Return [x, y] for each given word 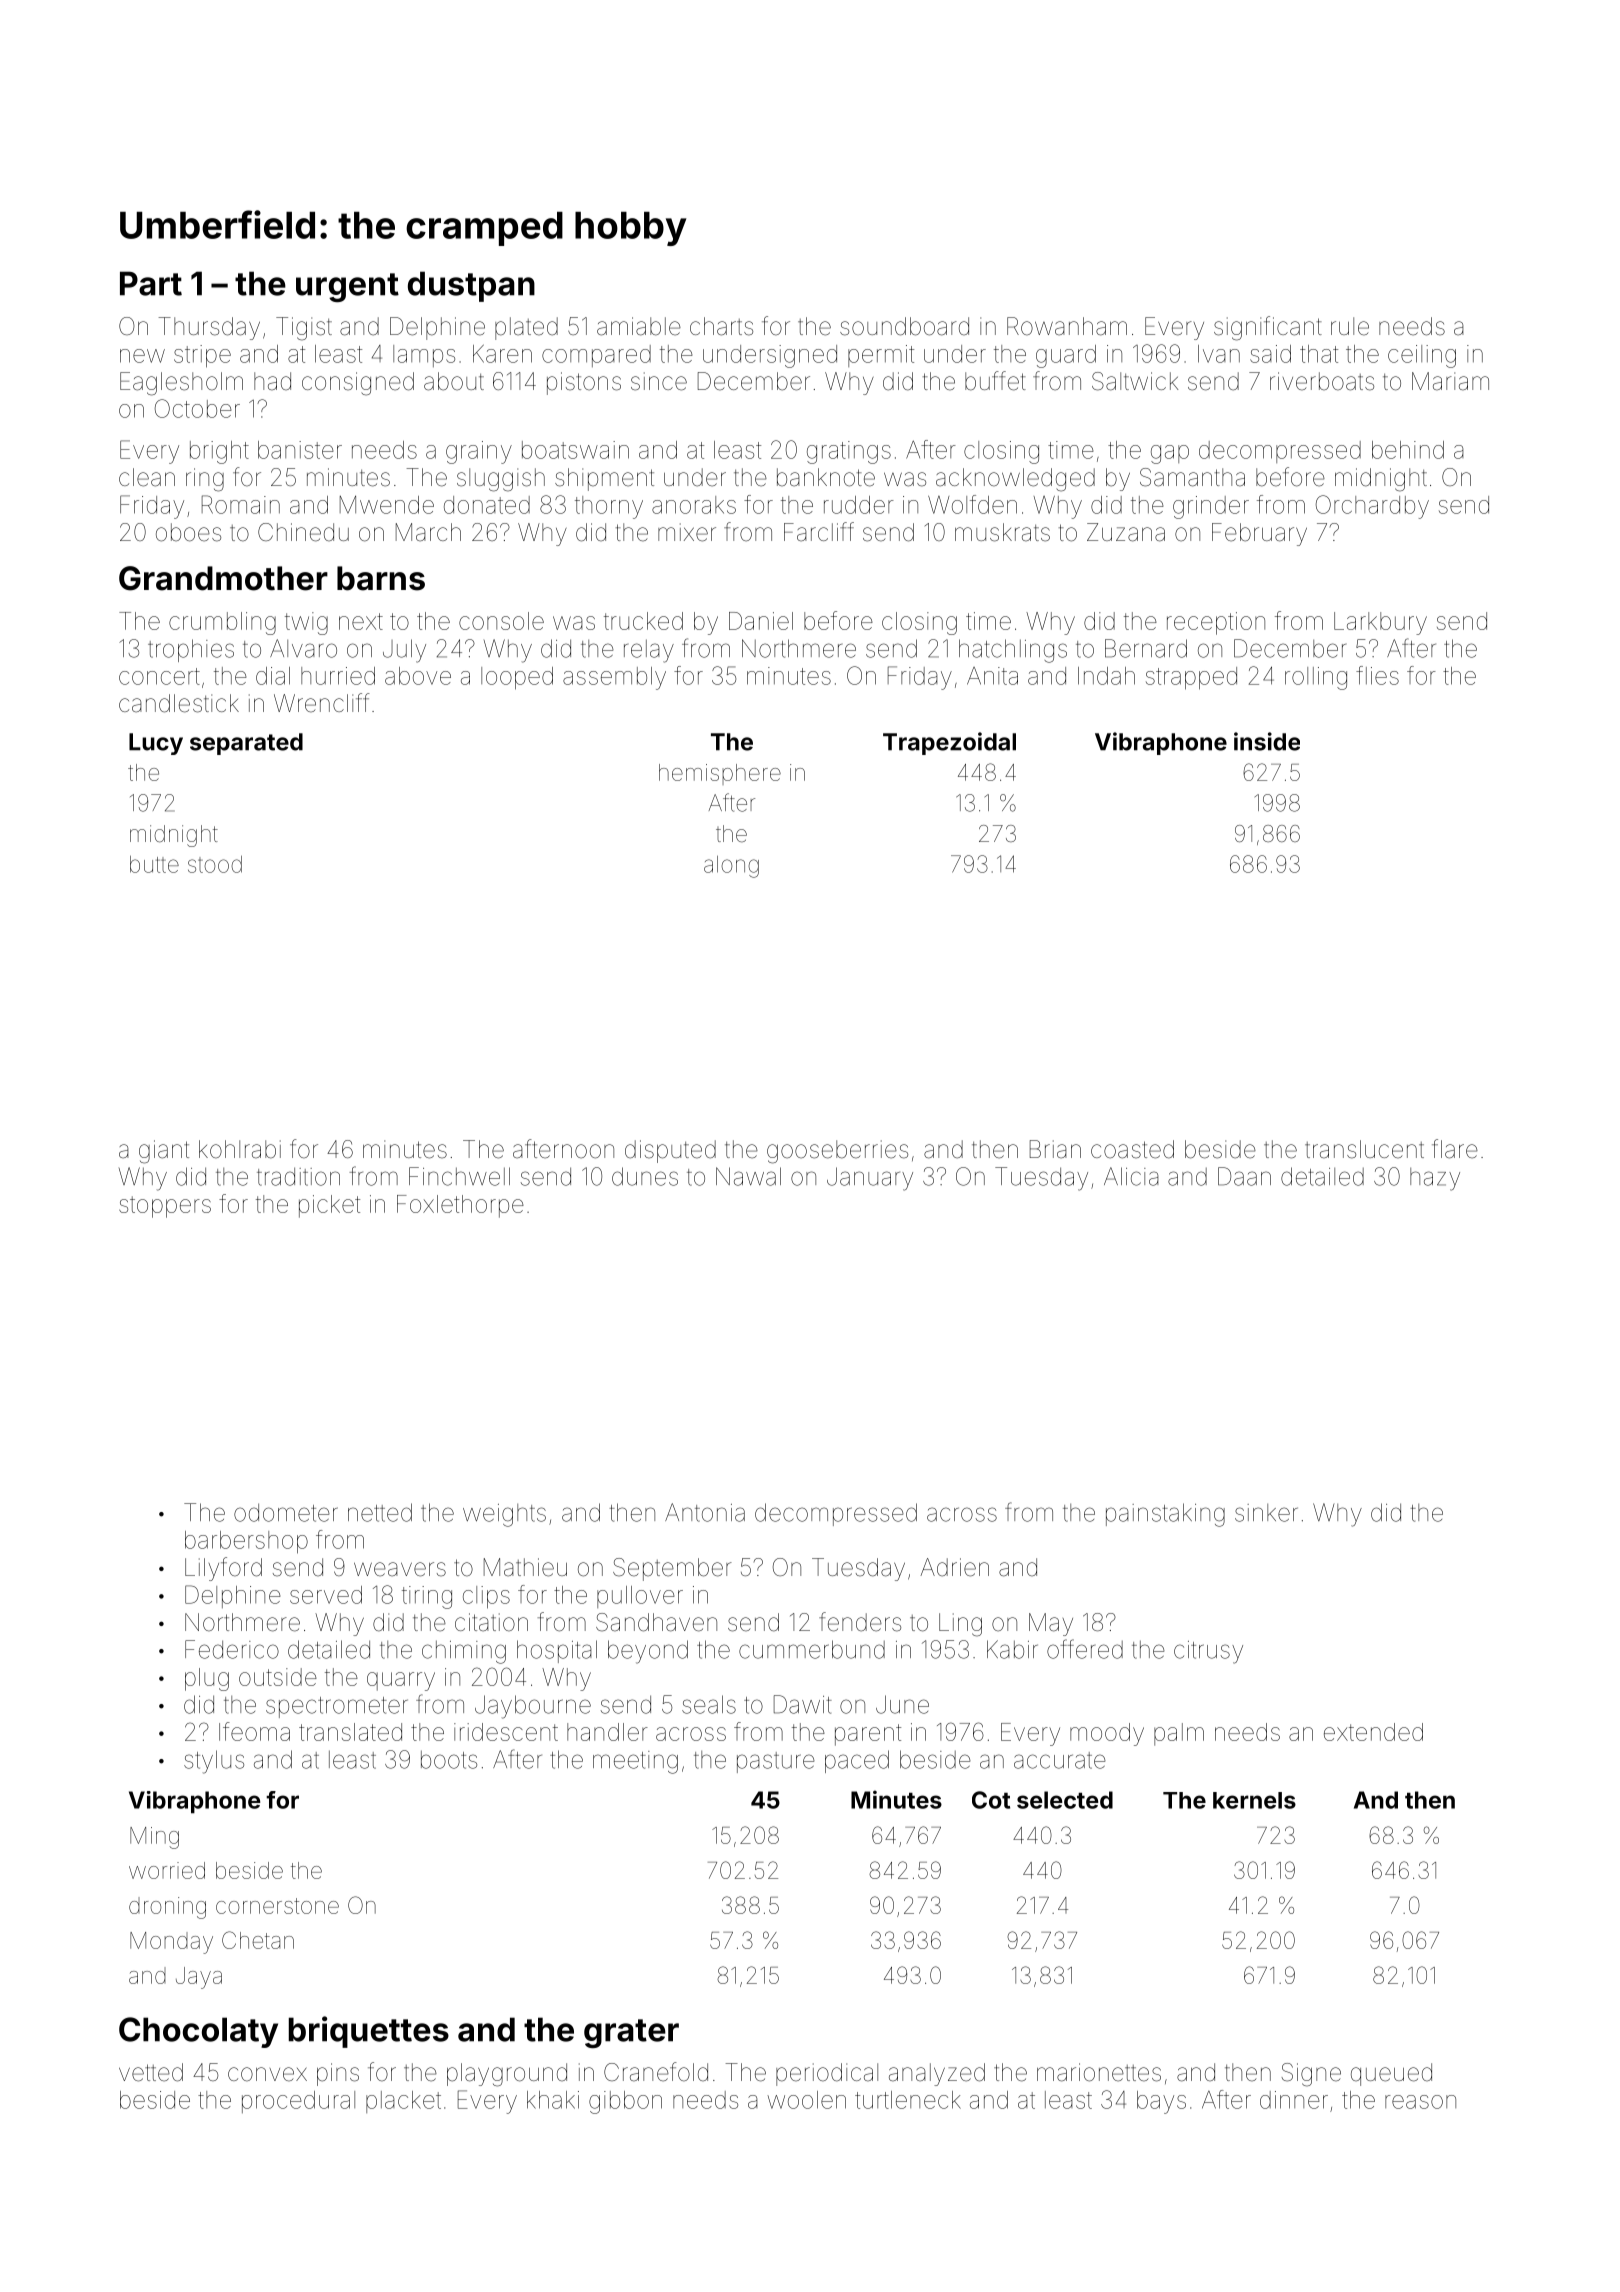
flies [1377, 675]
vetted [151, 2072]
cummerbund [812, 1649]
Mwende [387, 505]
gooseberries [837, 1152]
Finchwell [459, 1176]
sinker [1266, 1513]
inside [1267, 741]
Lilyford [223, 1569]
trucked [643, 621]
